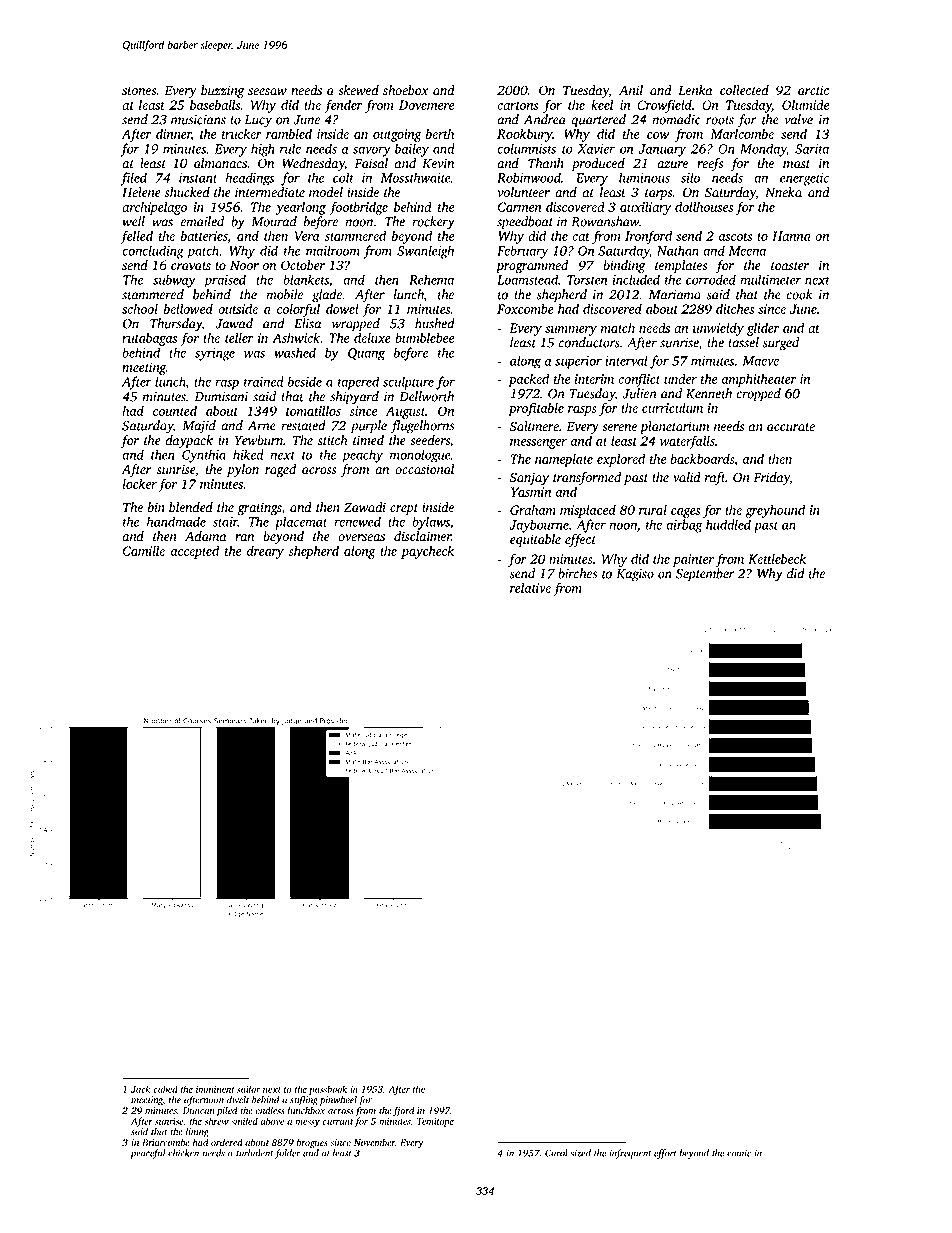 The image size is (952, 1233). I want to click on bylaws, so click(431, 523).
